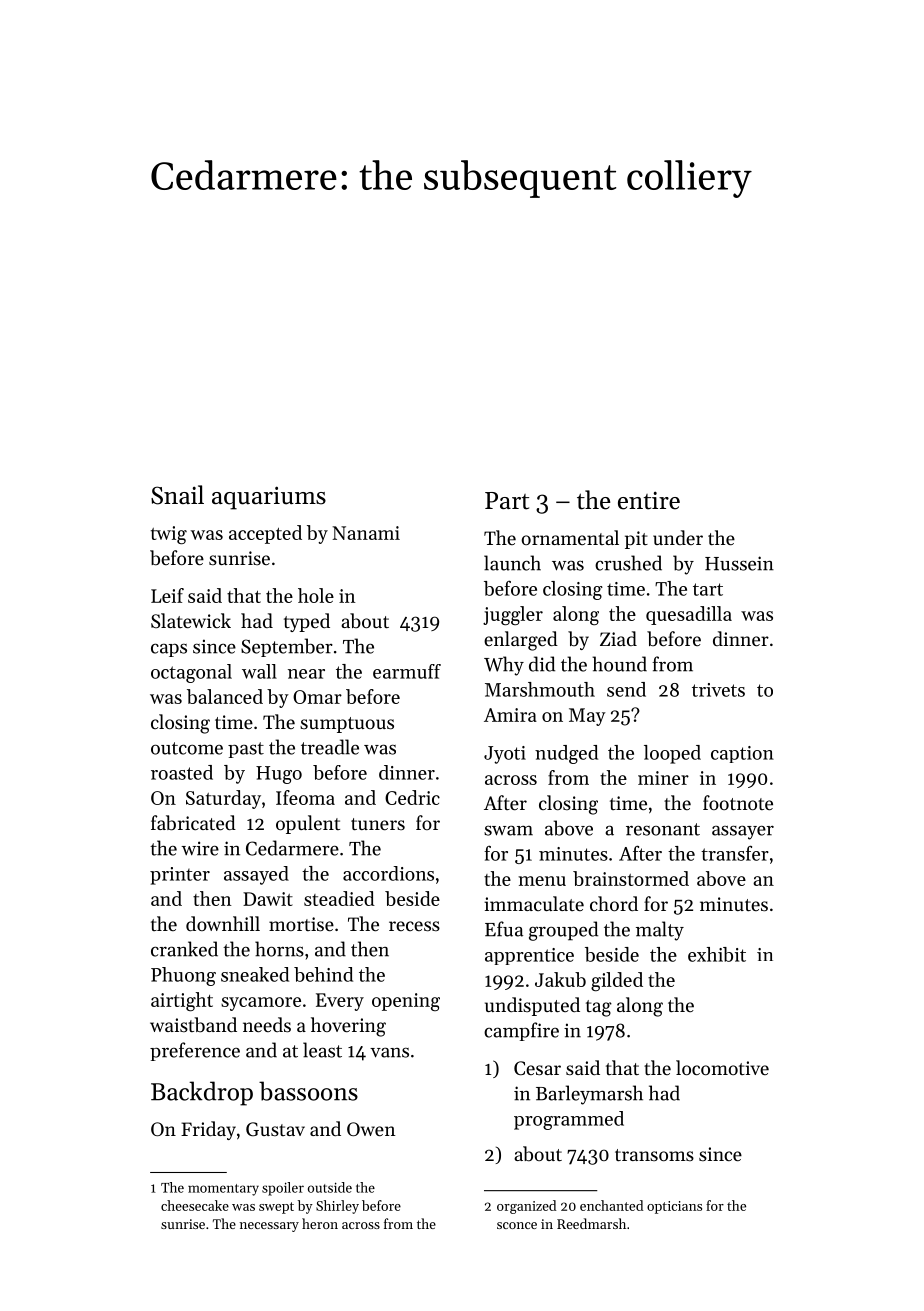 The width and height of the screenshot is (924, 1311). I want to click on Part, so click(507, 501).
